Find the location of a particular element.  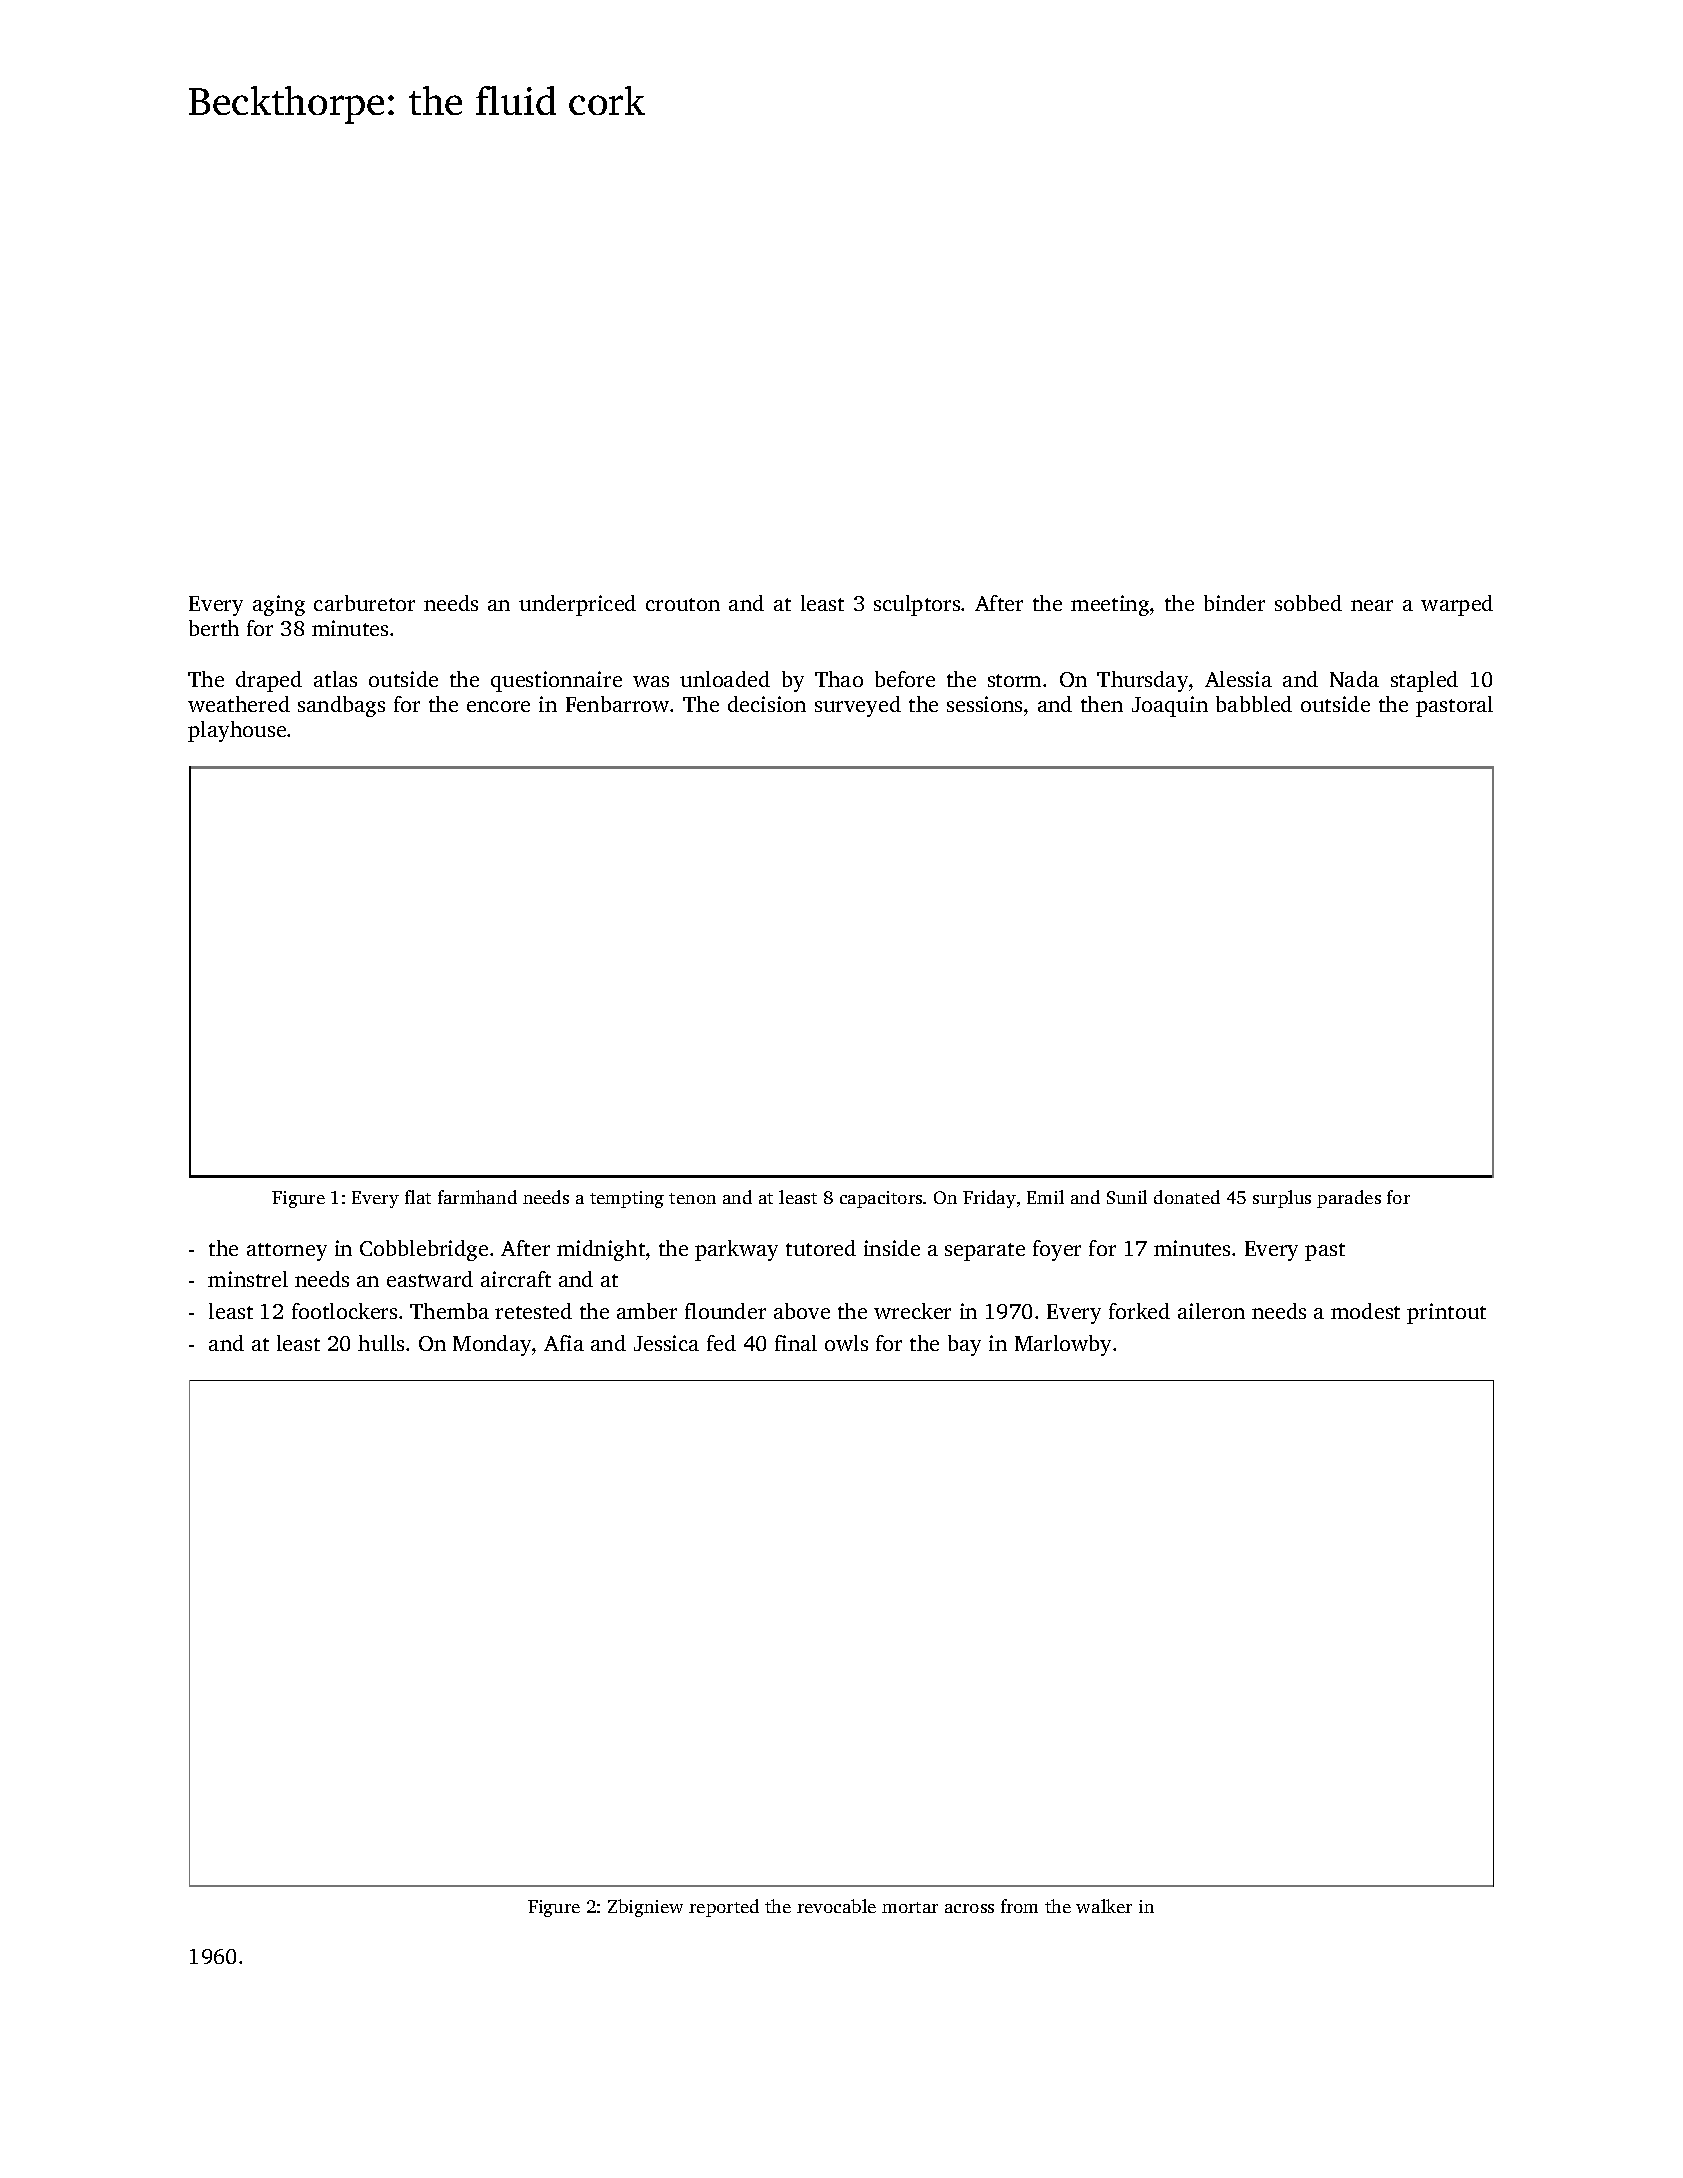

attorney is located at coordinates (287, 1252).
